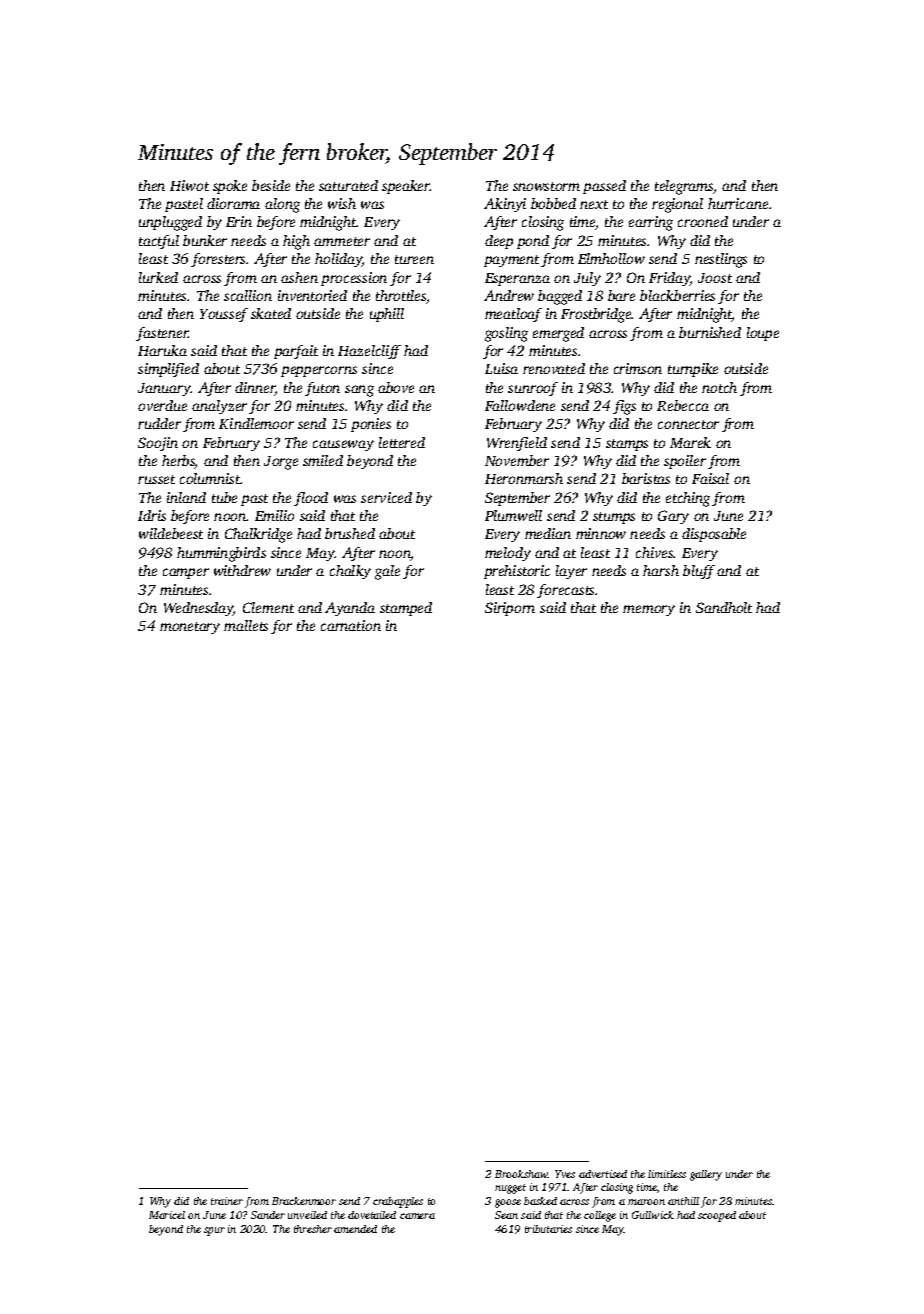 This document has width=924, height=1314. What do you see at coordinates (710, 478) in the document?
I see `Faisal` at bounding box center [710, 478].
